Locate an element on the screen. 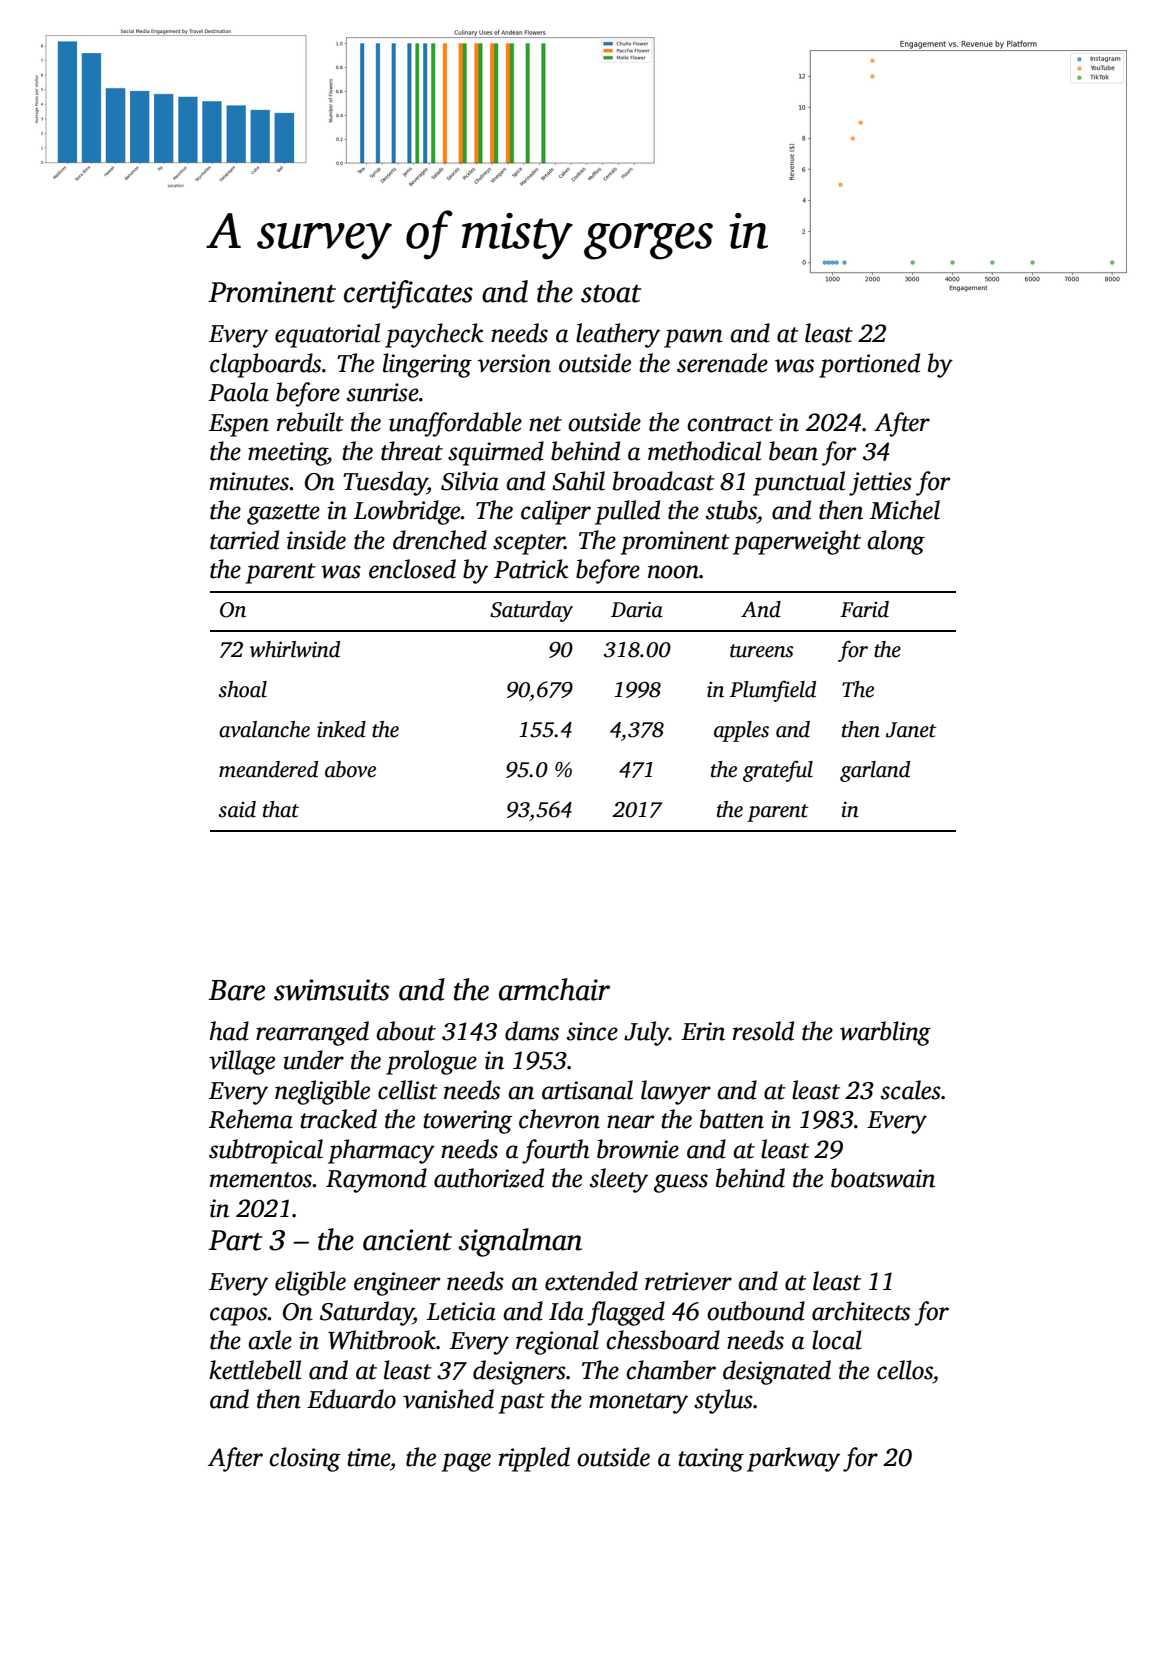  Janet is located at coordinates (911, 730).
